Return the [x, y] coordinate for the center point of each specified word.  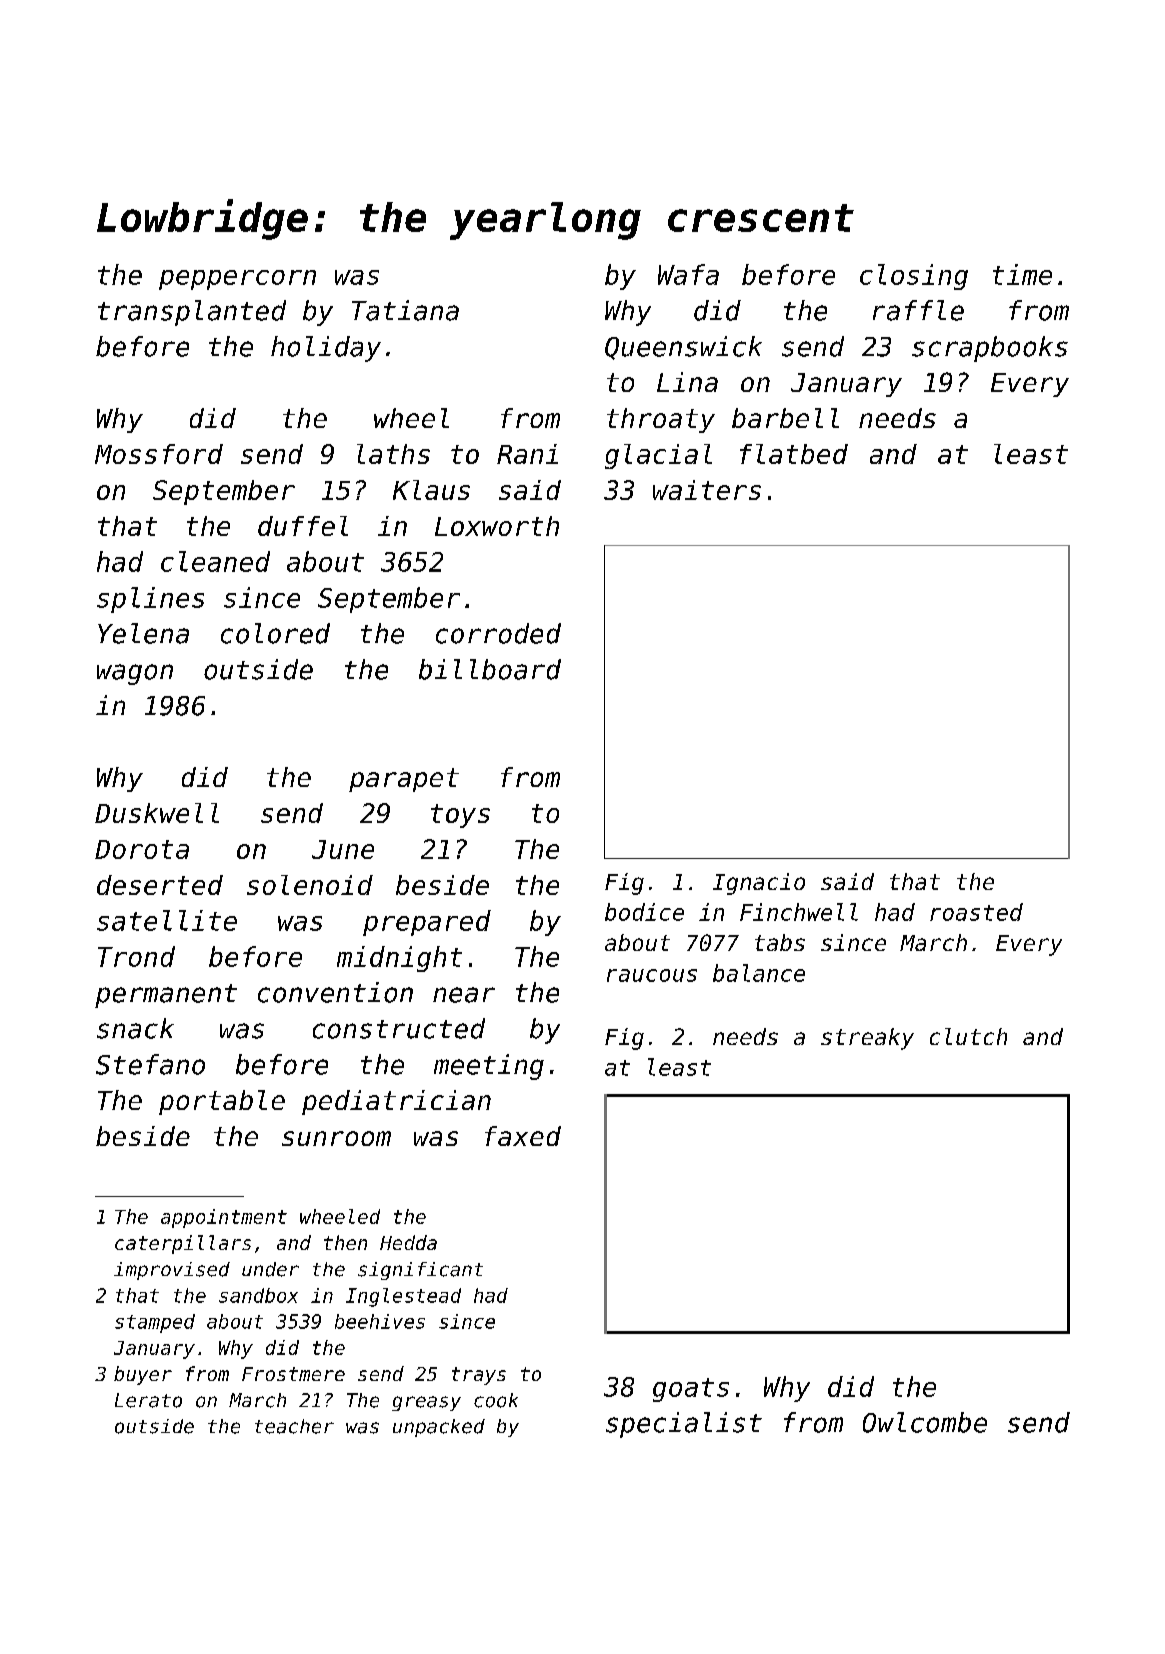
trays [479, 1376]
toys [460, 816]
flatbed [794, 454]
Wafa [688, 274]
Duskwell [157, 813]
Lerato [148, 1400]
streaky [867, 1039]
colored [275, 633]
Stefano [150, 1064]
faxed [523, 1136]
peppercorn [237, 280]
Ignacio [759, 884]
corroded [498, 633]
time [1022, 274]
